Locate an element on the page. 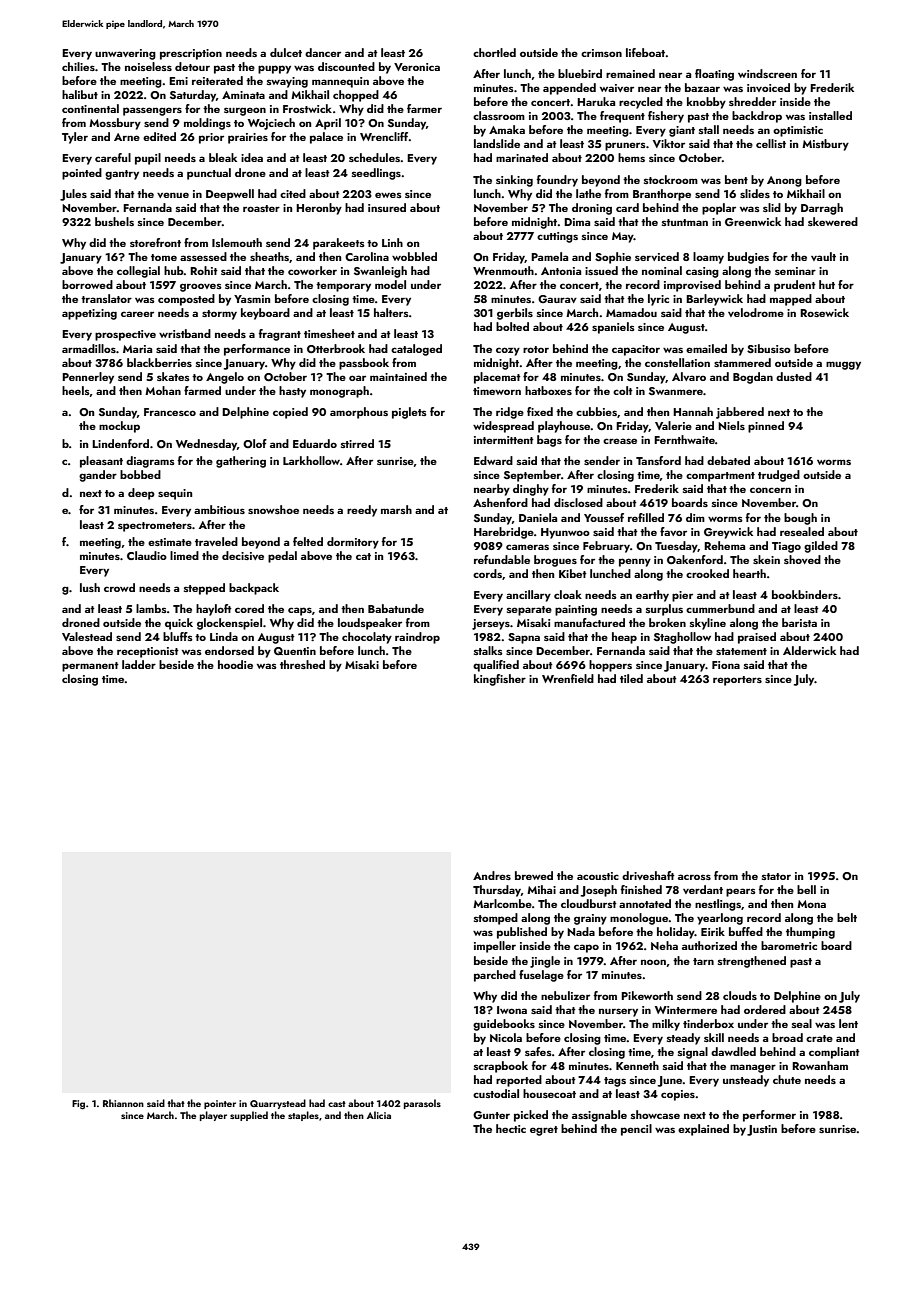  stator is located at coordinates (776, 876).
